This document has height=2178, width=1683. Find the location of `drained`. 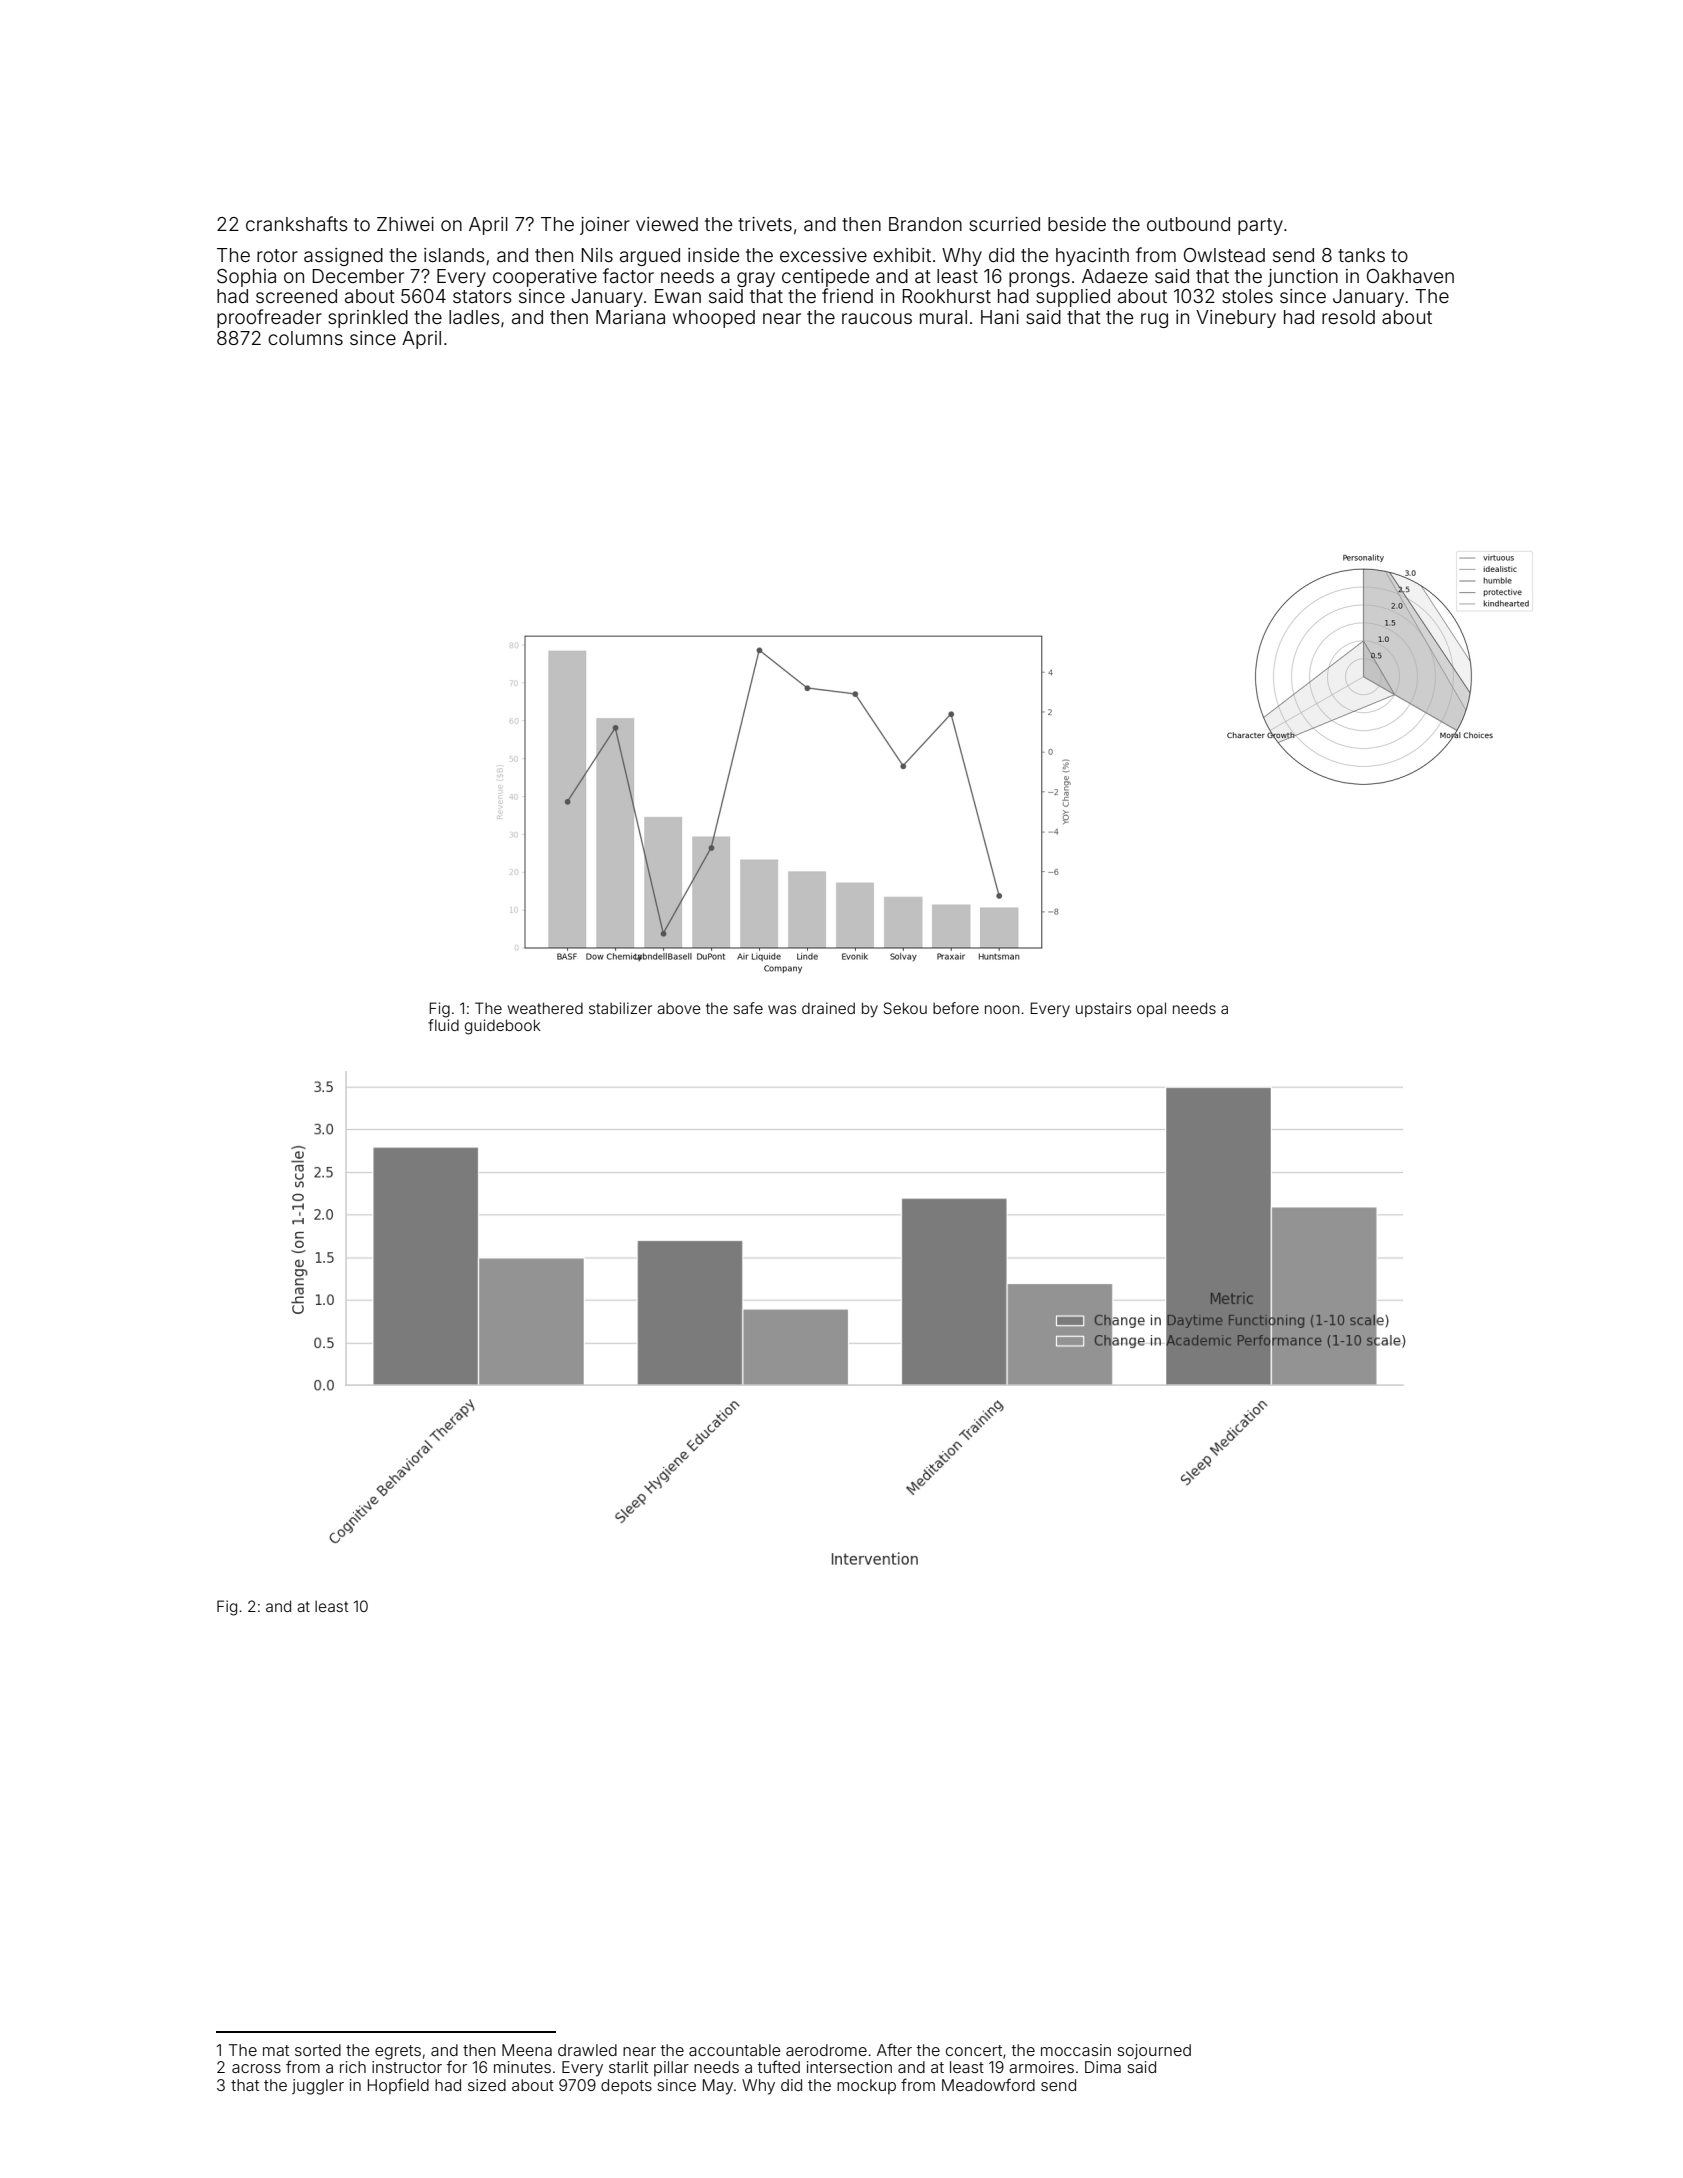

drained is located at coordinates (828, 1008).
